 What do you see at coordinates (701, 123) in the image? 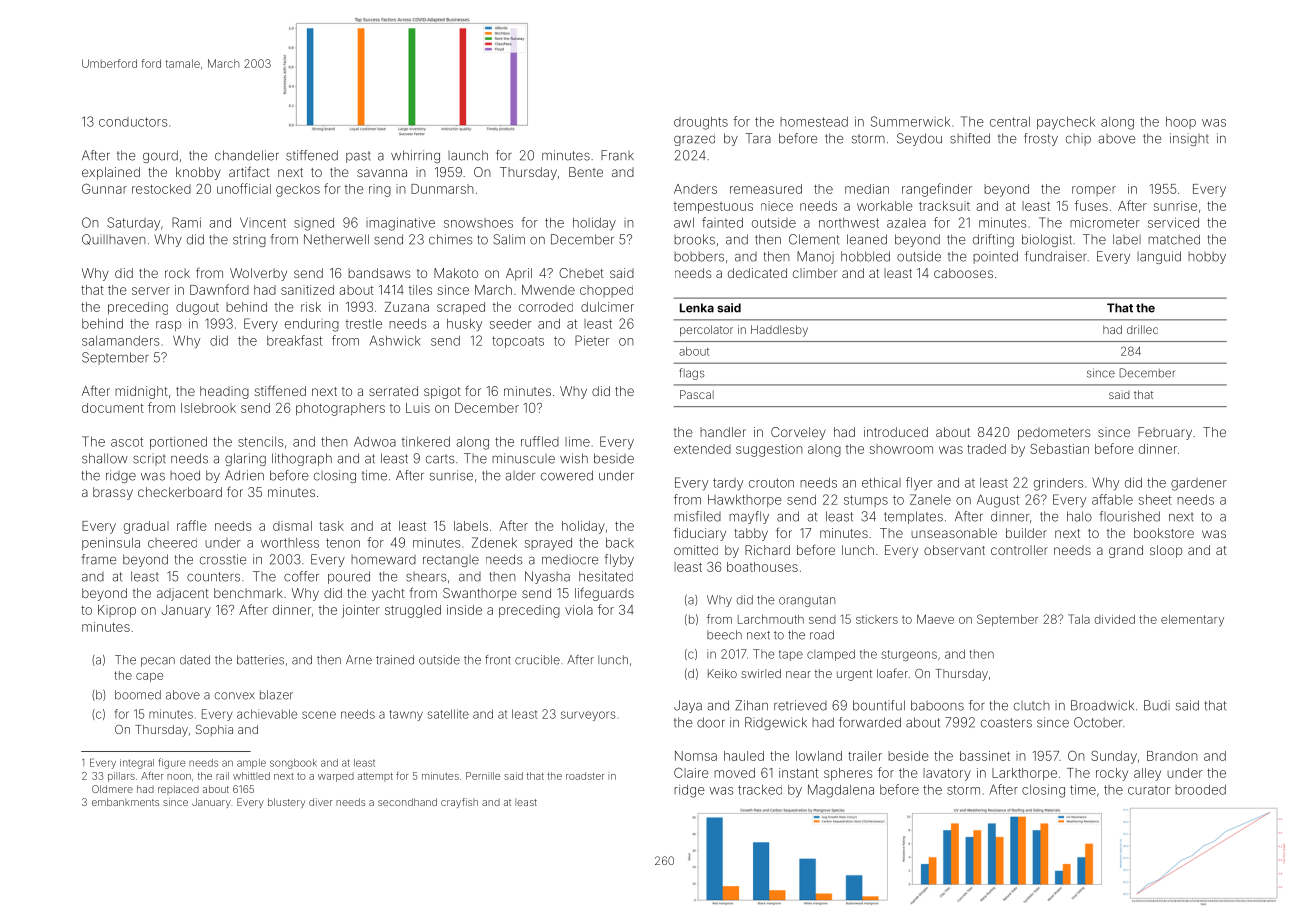
I see `droughts` at bounding box center [701, 123].
